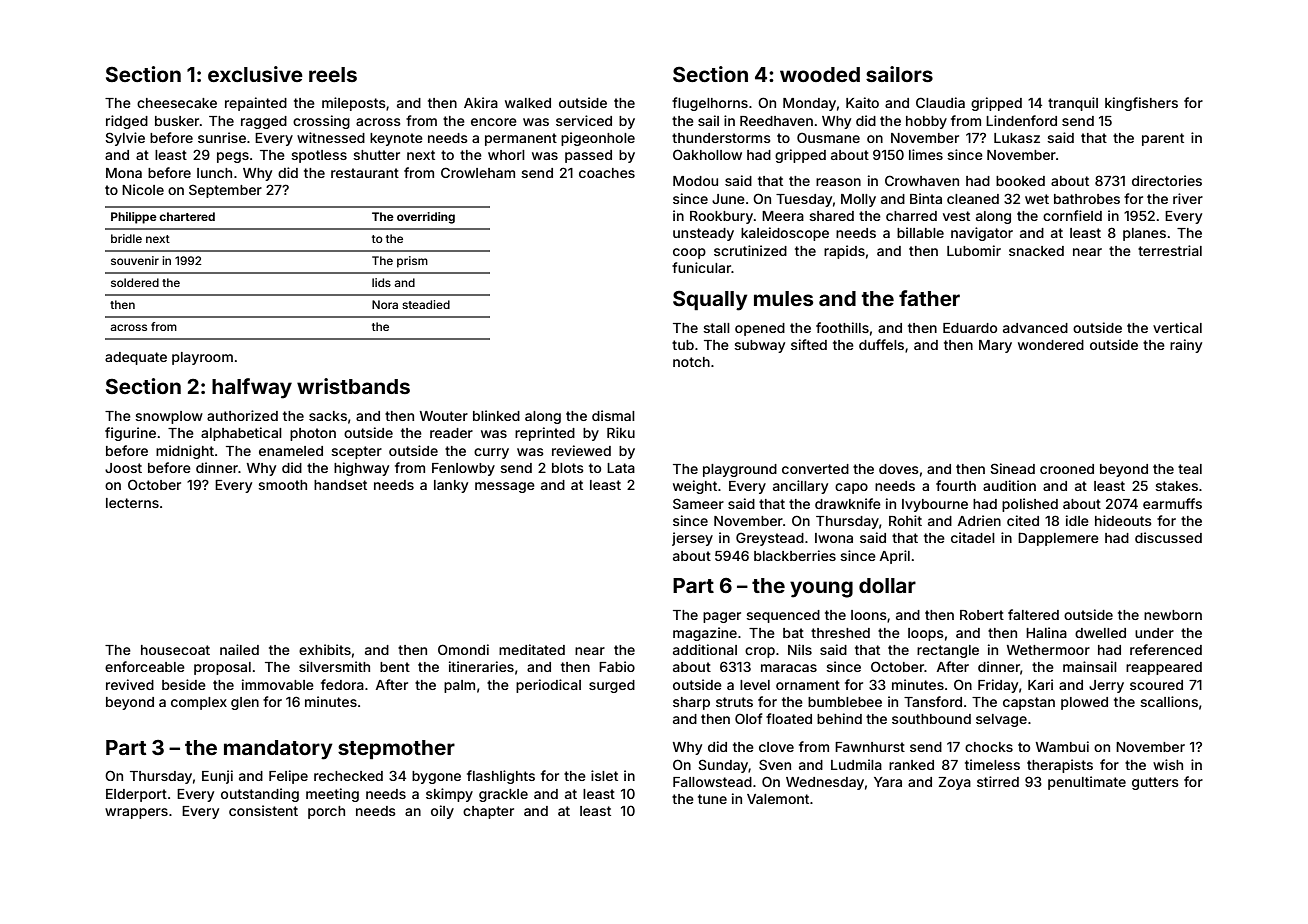 This image has width=1308, height=924. What do you see at coordinates (940, 102) in the image?
I see `Claudia` at bounding box center [940, 102].
